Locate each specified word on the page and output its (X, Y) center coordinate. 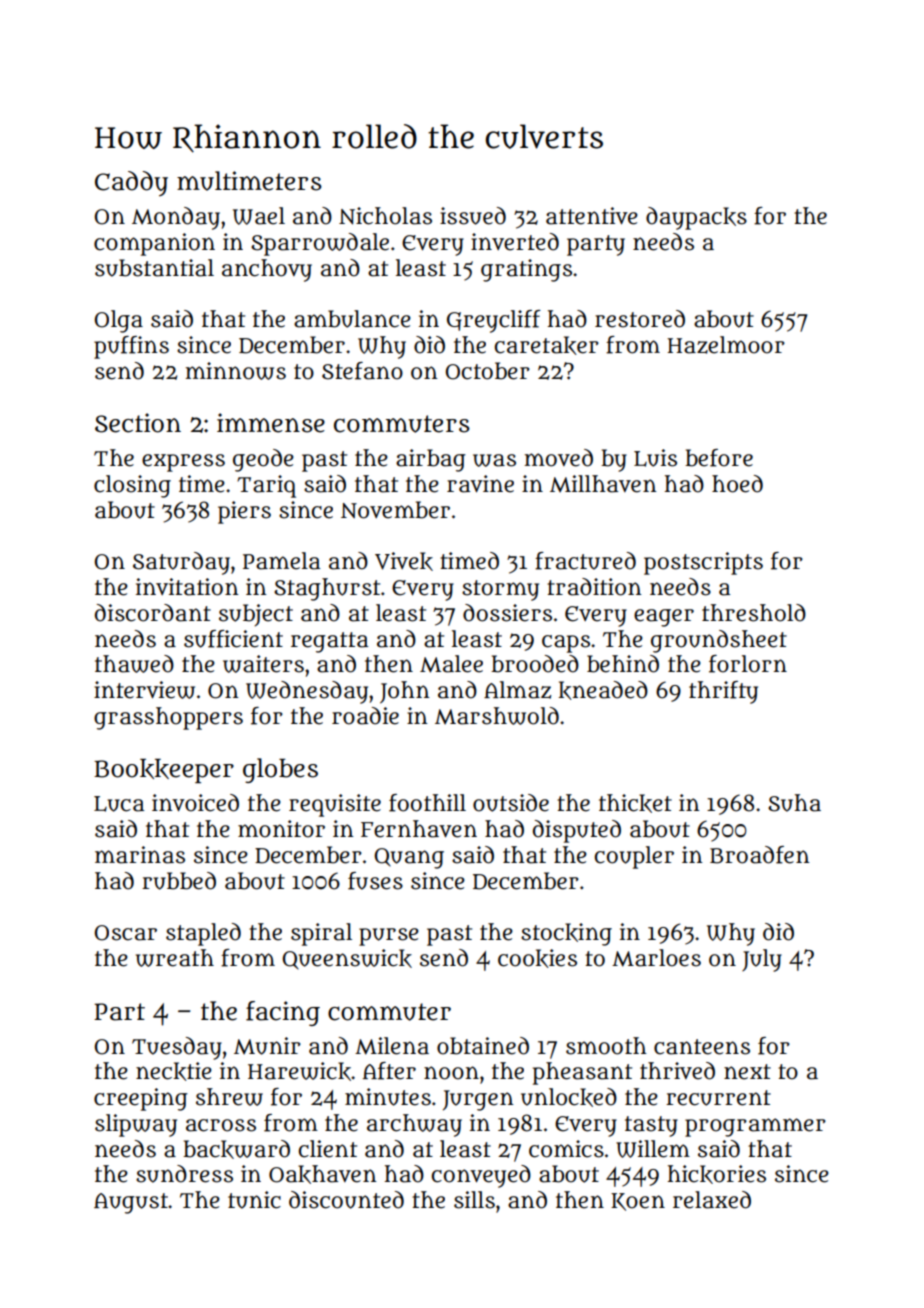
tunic (254, 1200)
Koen (638, 1202)
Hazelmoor (726, 345)
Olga (119, 321)
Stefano (362, 371)
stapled (203, 934)
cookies (537, 958)
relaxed (712, 1200)
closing (132, 486)
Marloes (656, 958)
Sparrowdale (320, 244)
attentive (592, 216)
